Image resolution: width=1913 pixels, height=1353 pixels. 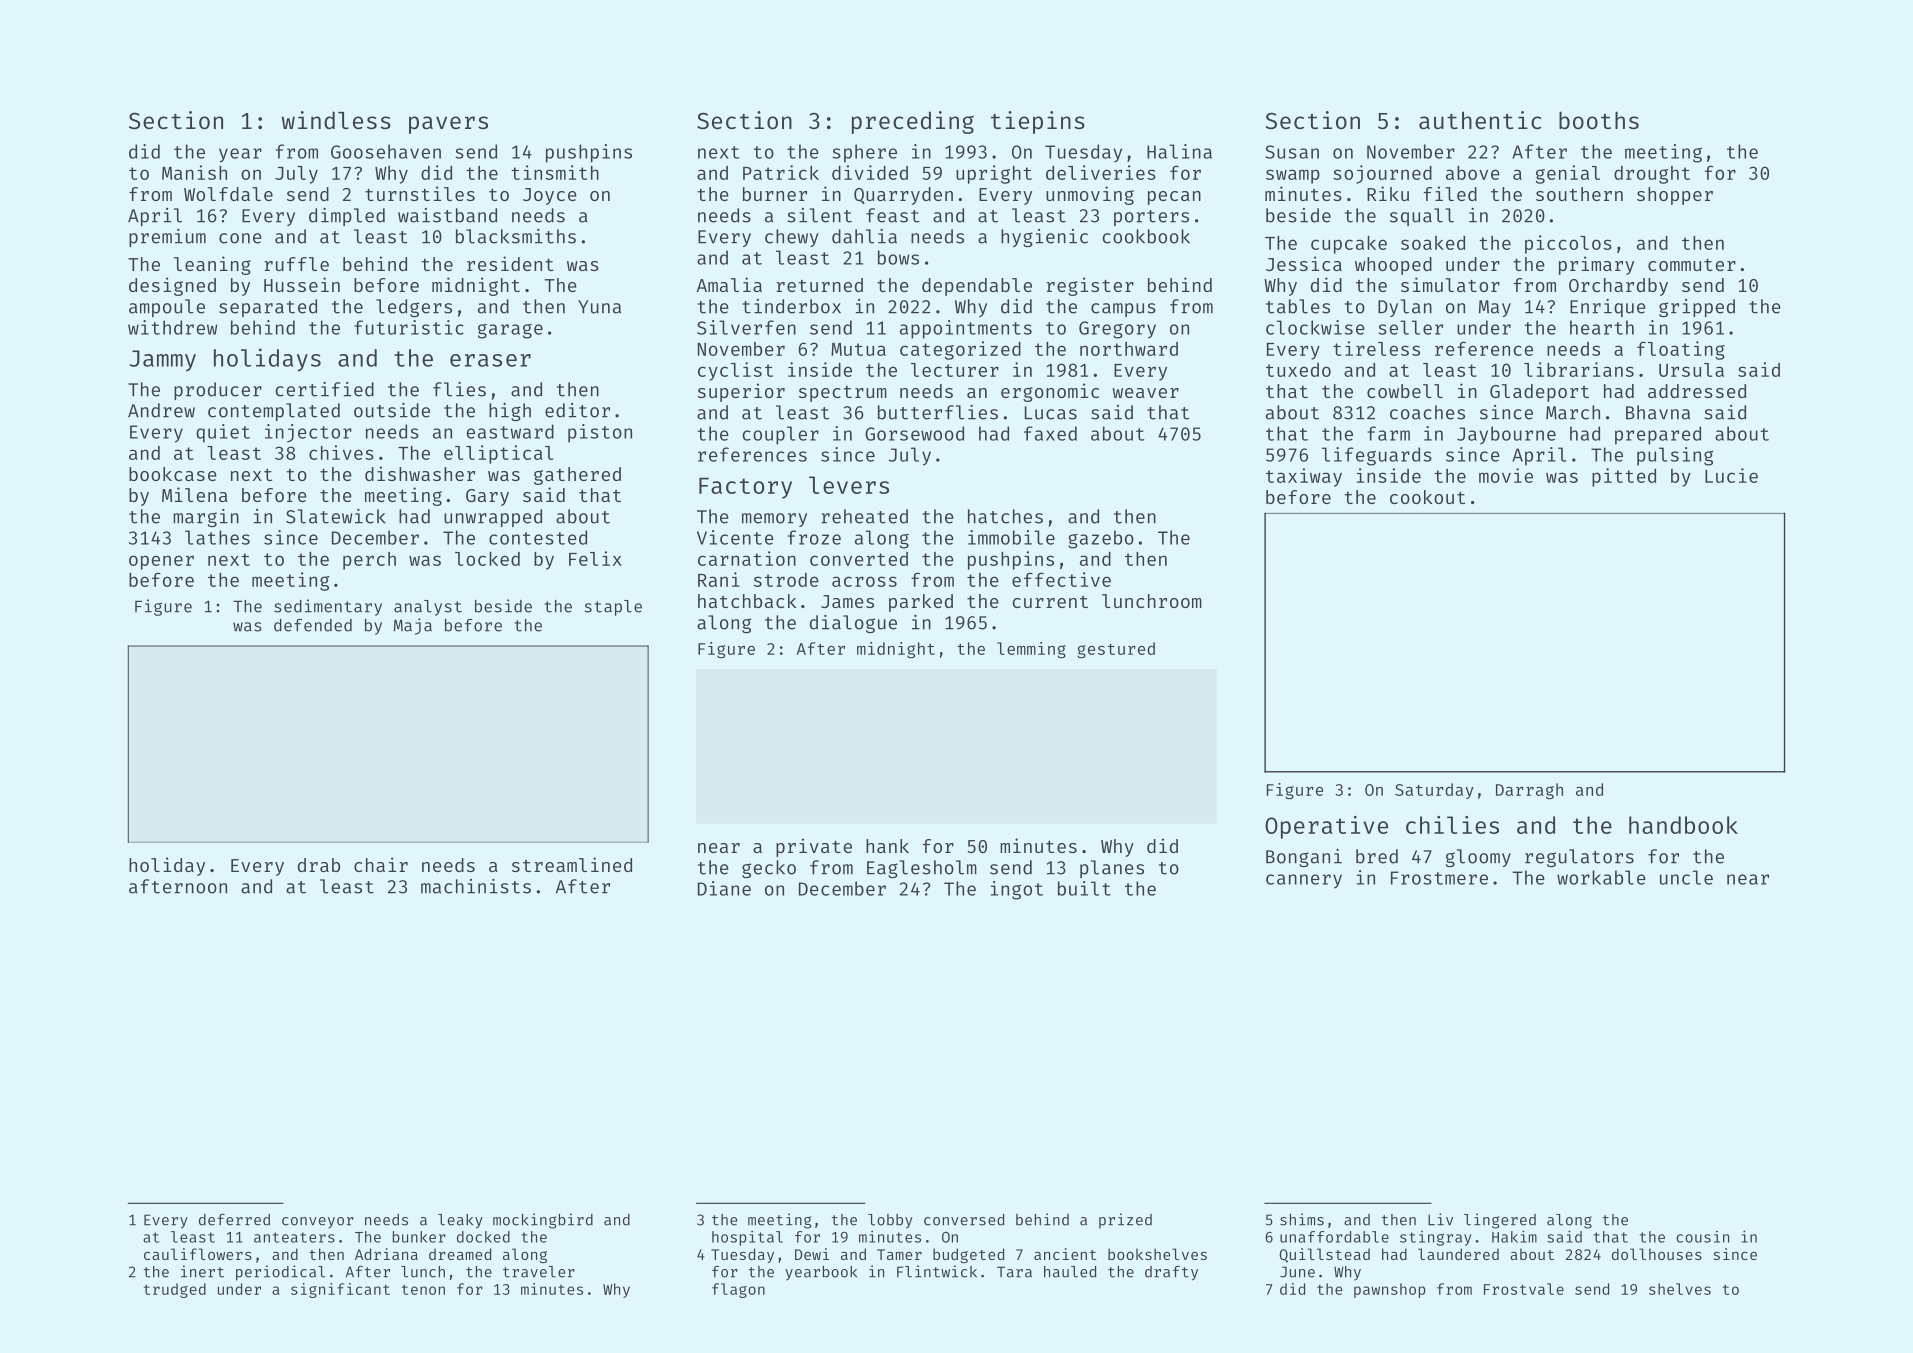 I want to click on tenon, so click(x=423, y=1290).
